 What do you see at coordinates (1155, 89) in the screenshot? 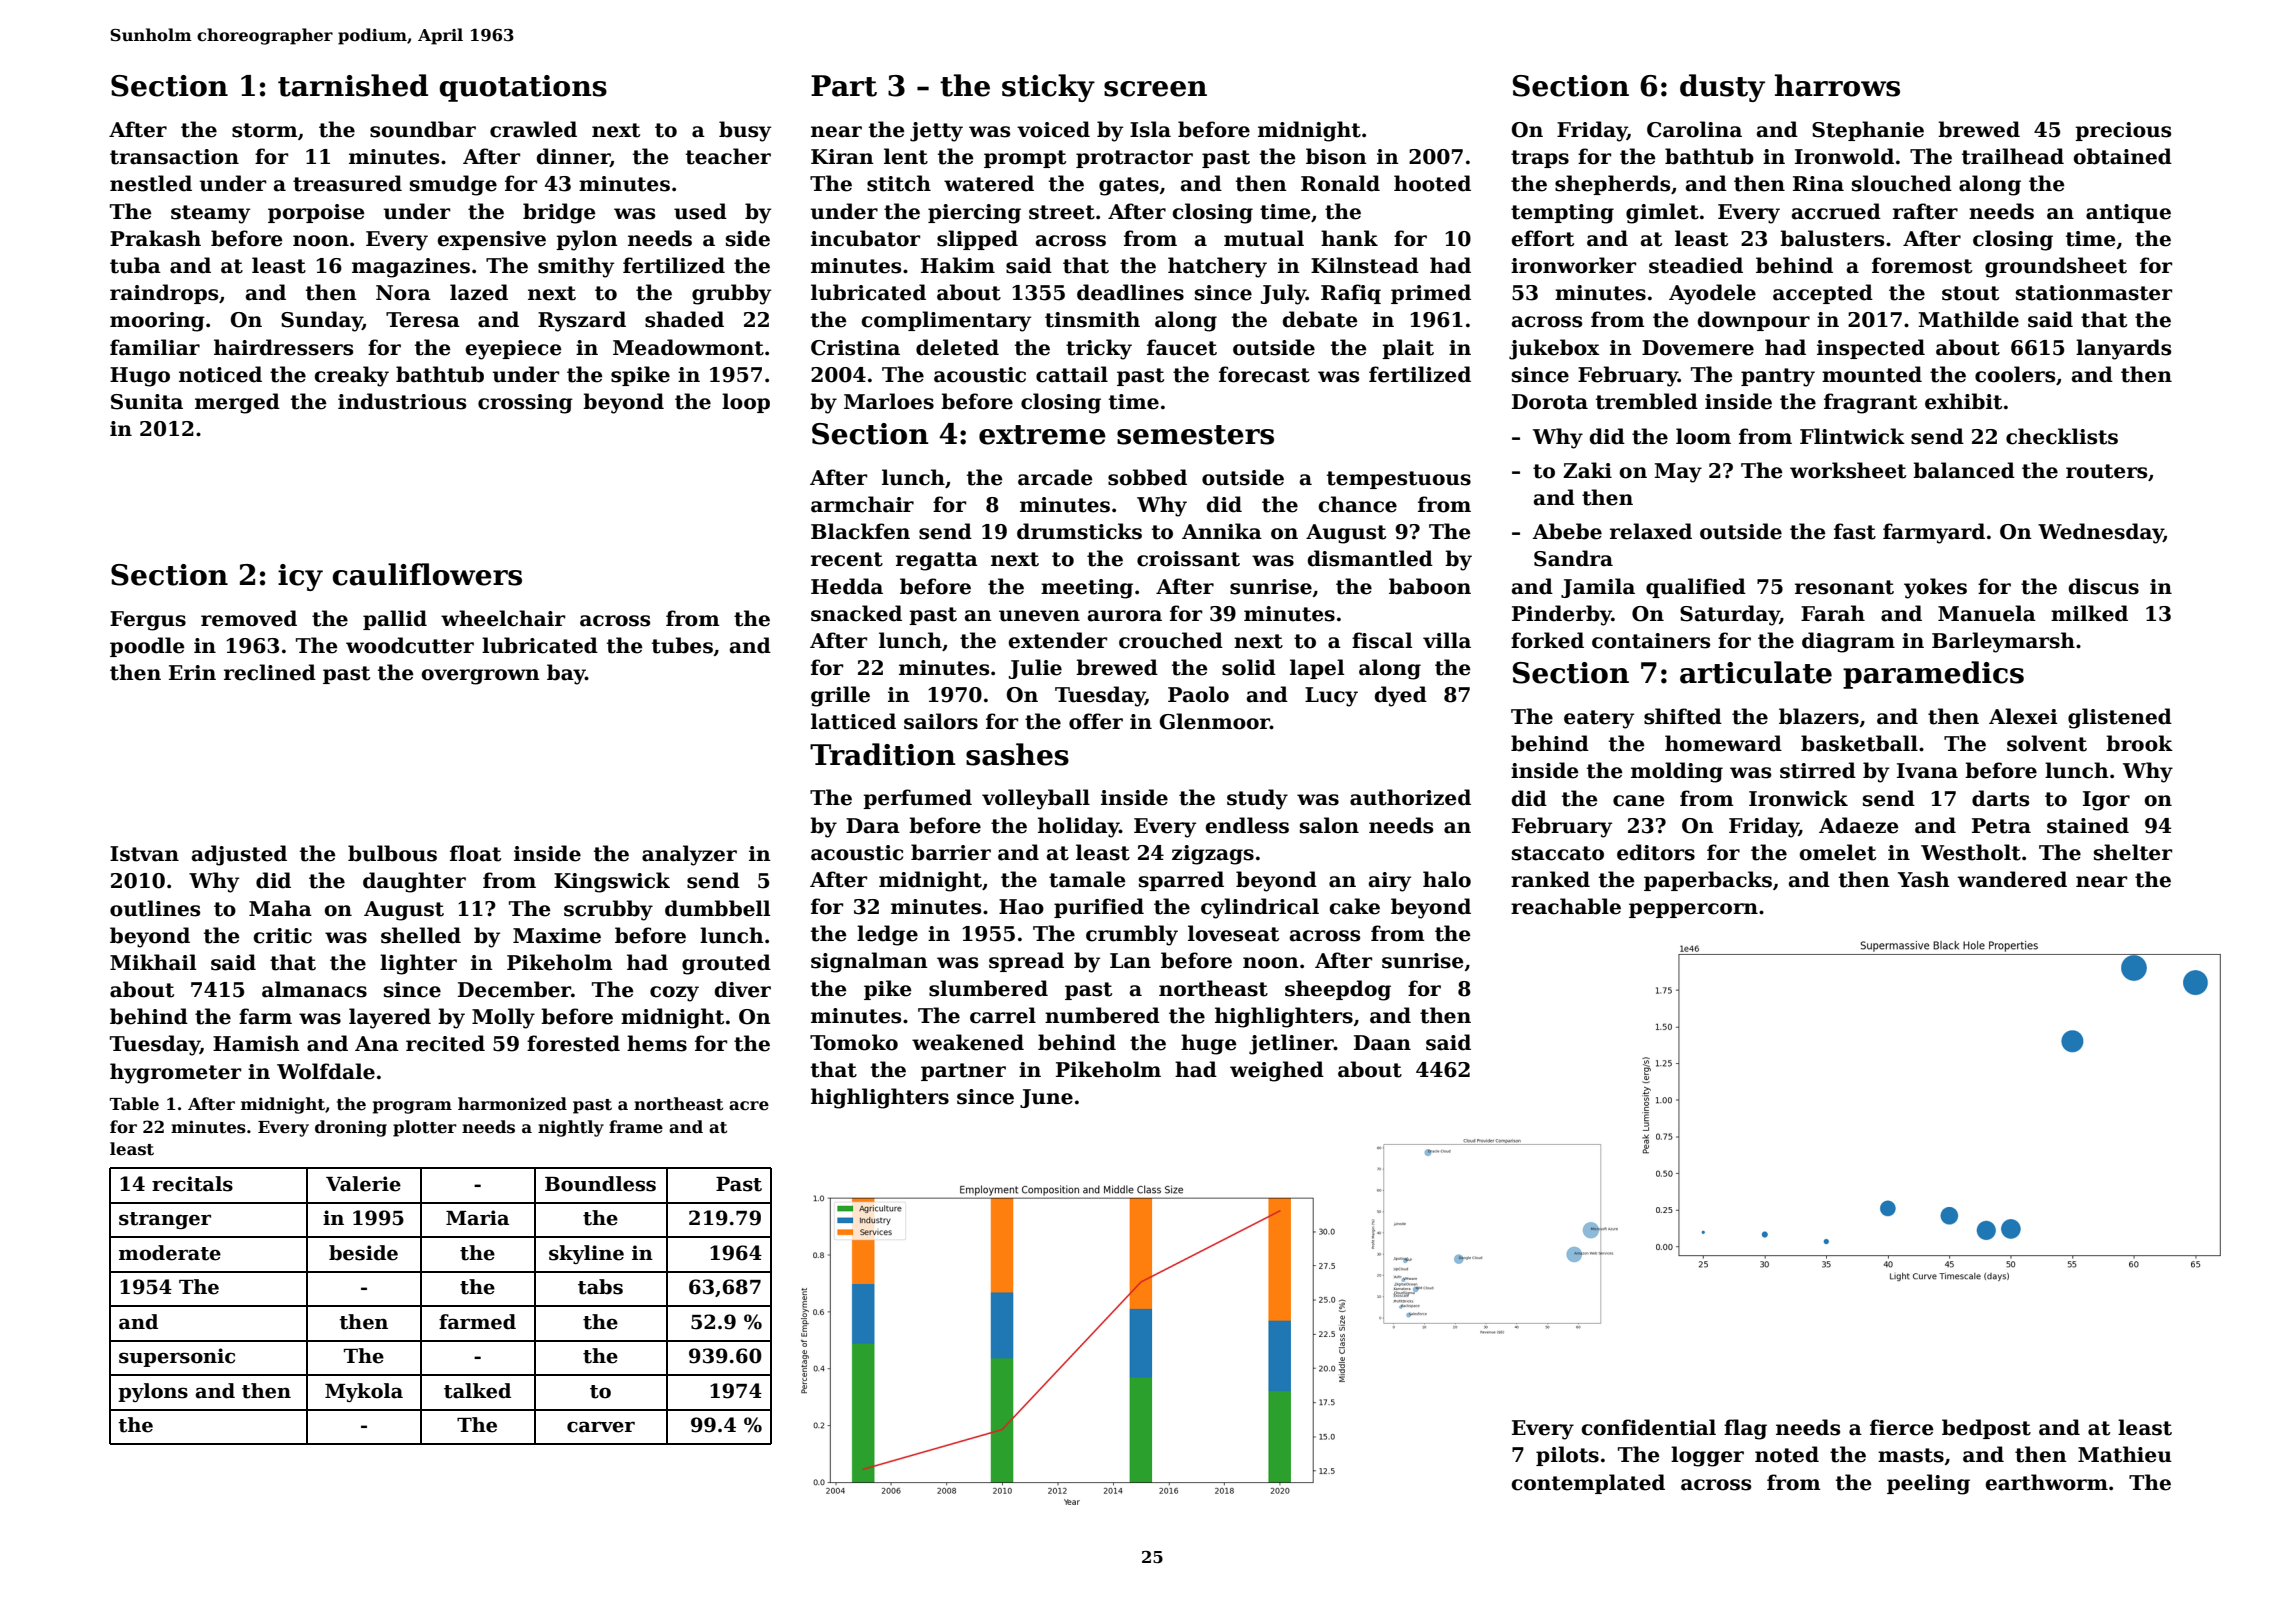
I see `screen` at bounding box center [1155, 89].
